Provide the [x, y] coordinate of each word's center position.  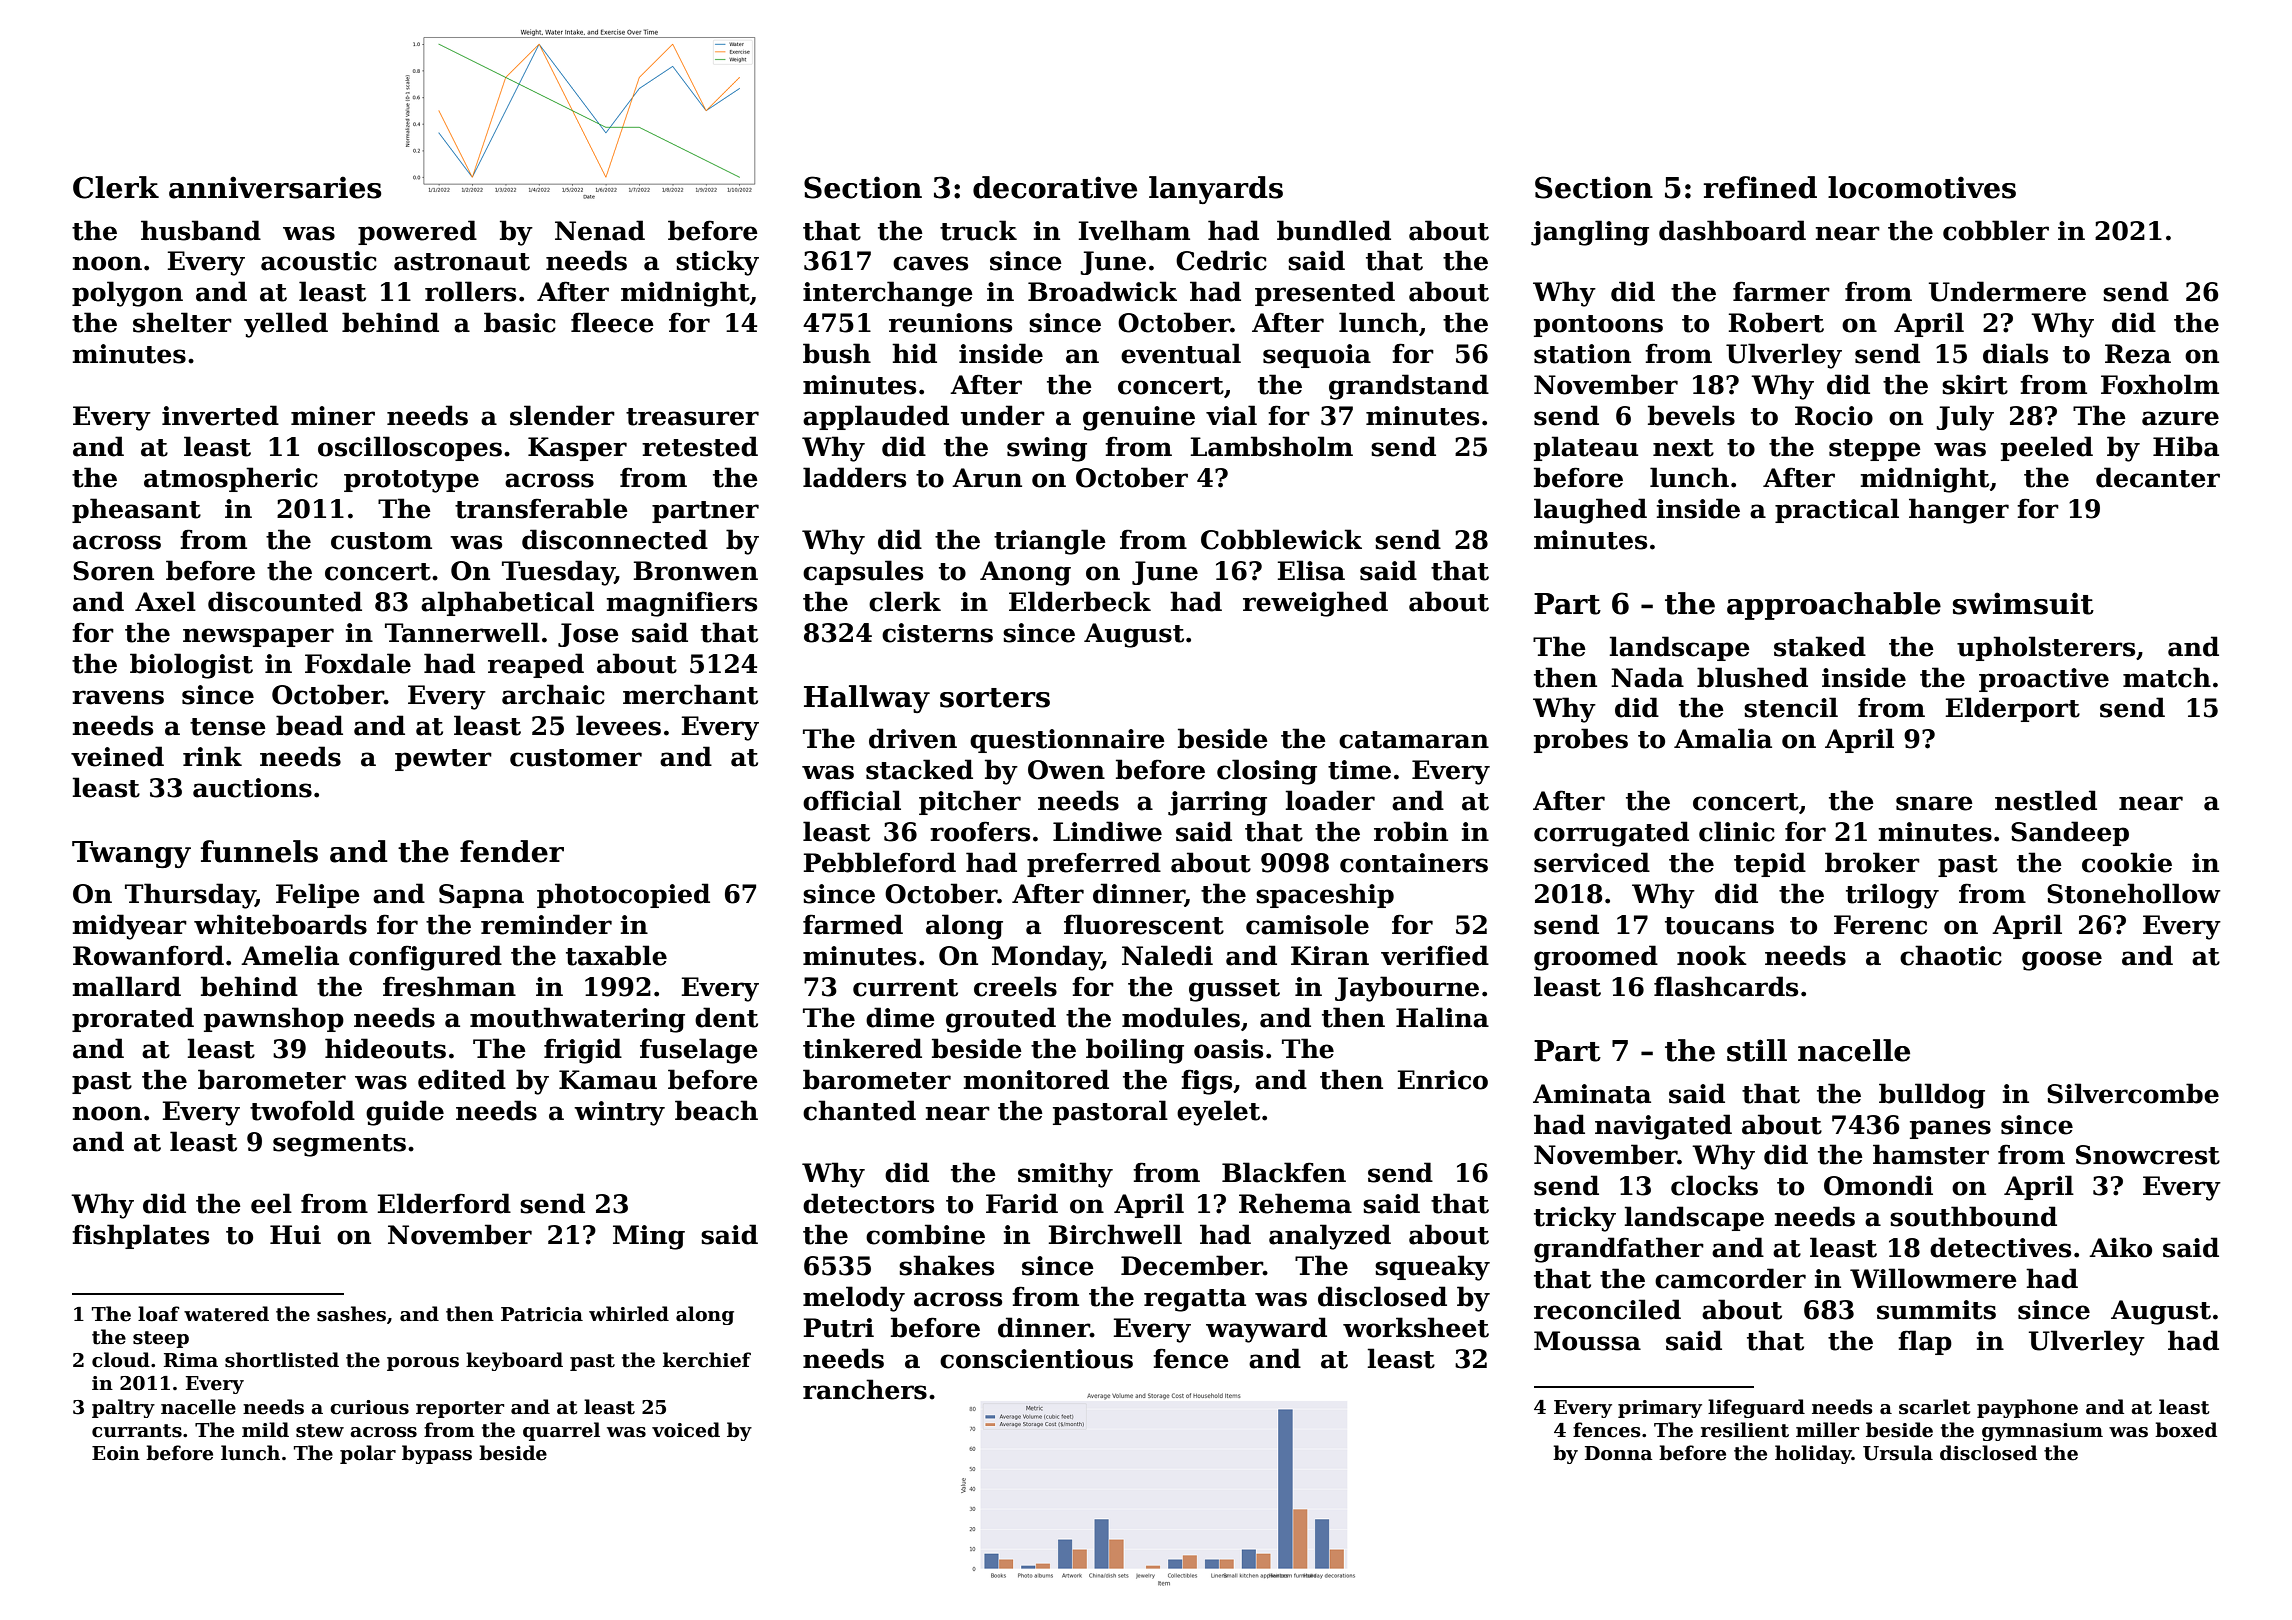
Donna [1618, 1453]
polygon [127, 294]
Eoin [116, 1453]
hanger [1959, 511]
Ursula [1898, 1453]
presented [1325, 293]
